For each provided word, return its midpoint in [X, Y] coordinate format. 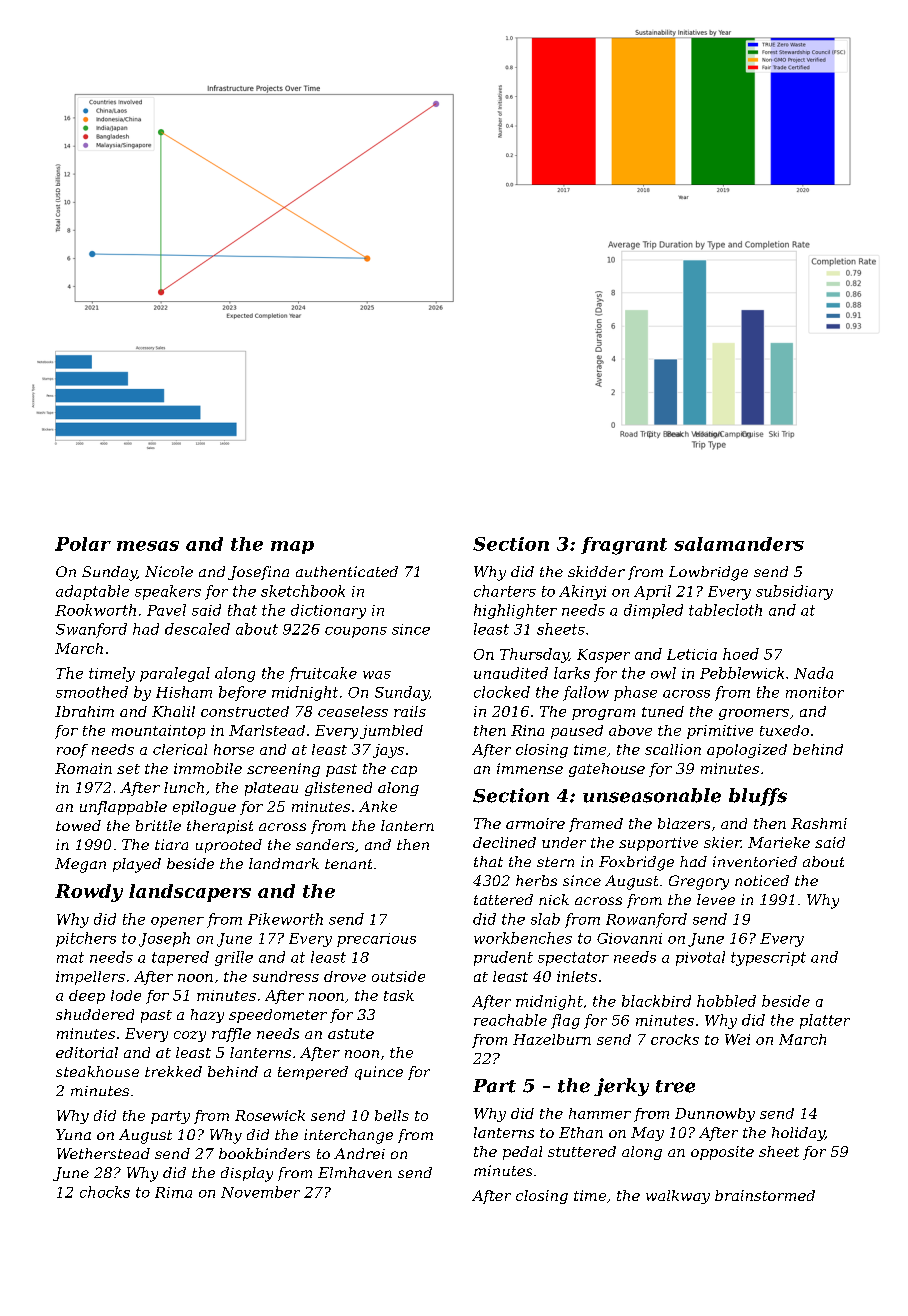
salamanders [739, 544]
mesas [148, 546]
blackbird [656, 1001]
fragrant [624, 546]
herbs [536, 880]
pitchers [86, 939]
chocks [105, 1192]
